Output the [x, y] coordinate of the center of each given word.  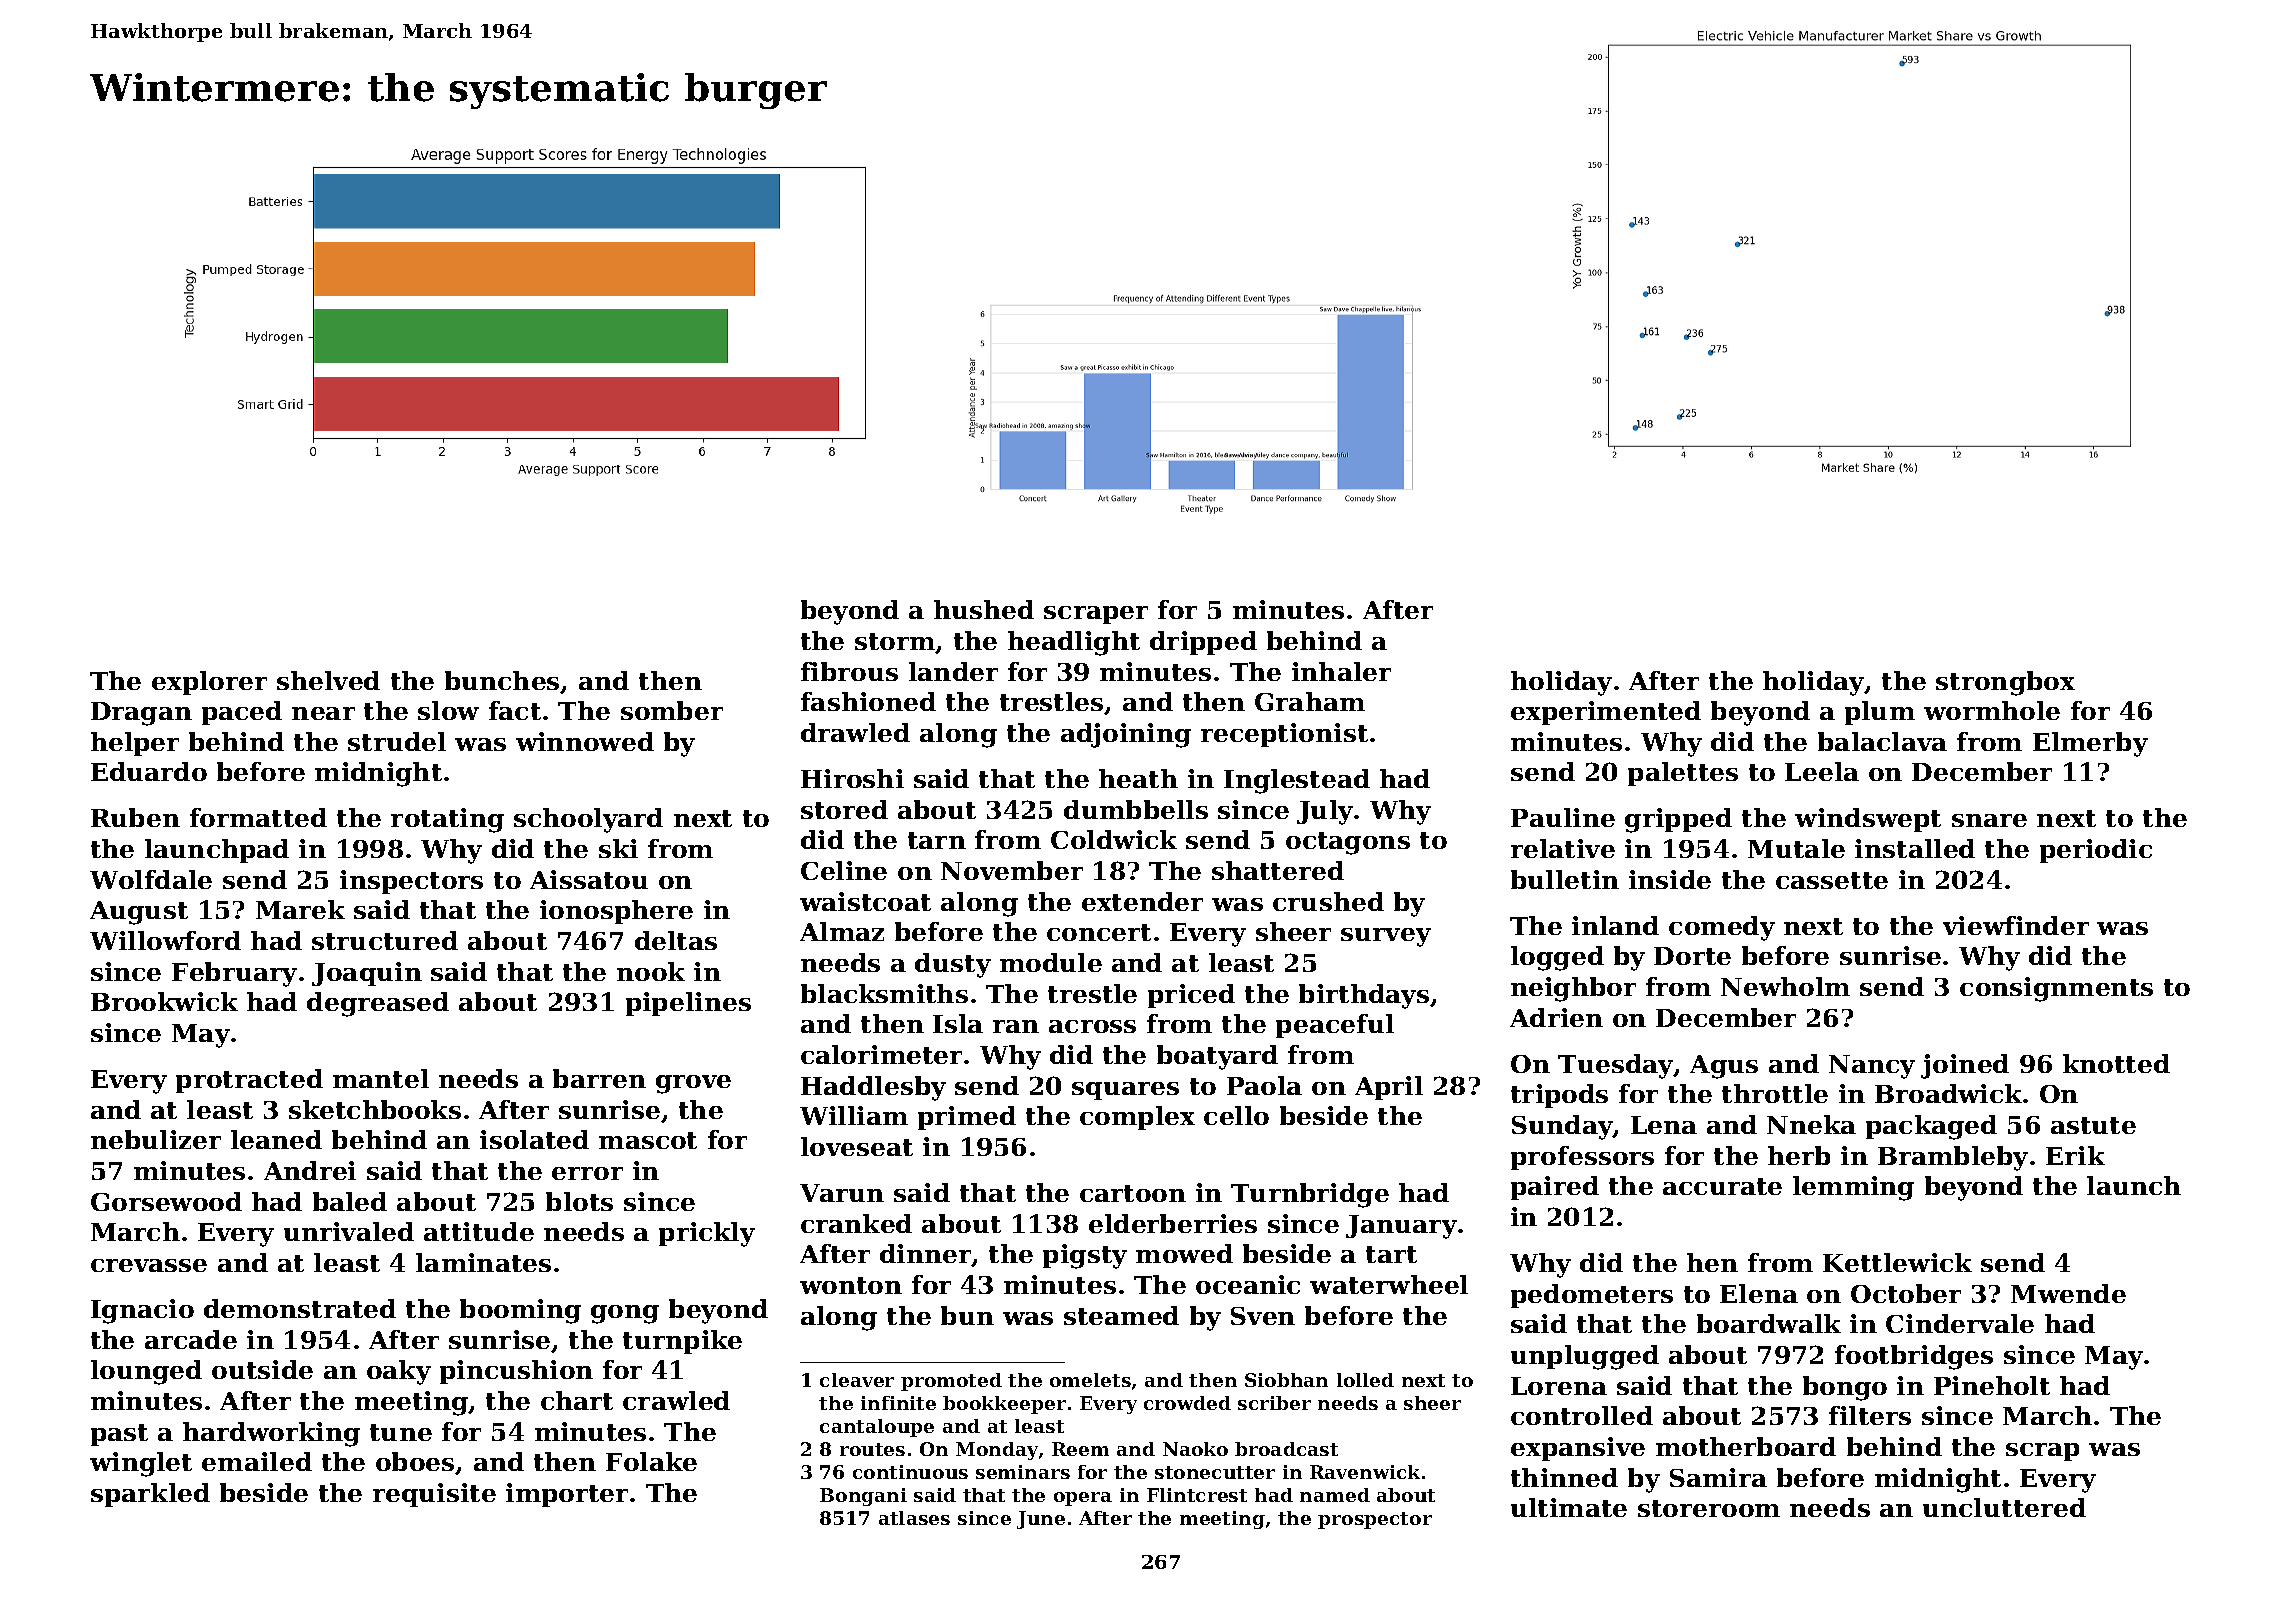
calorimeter [881, 1054]
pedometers [1592, 1296]
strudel [397, 741]
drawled [855, 732]
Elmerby [2090, 744]
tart [1391, 1254]
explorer [209, 683]
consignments [2056, 989]
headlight [1074, 643]
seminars [1023, 1472]
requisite [434, 1495]
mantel [381, 1078]
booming [520, 1311]
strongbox [2005, 683]
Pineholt [1992, 1385]
